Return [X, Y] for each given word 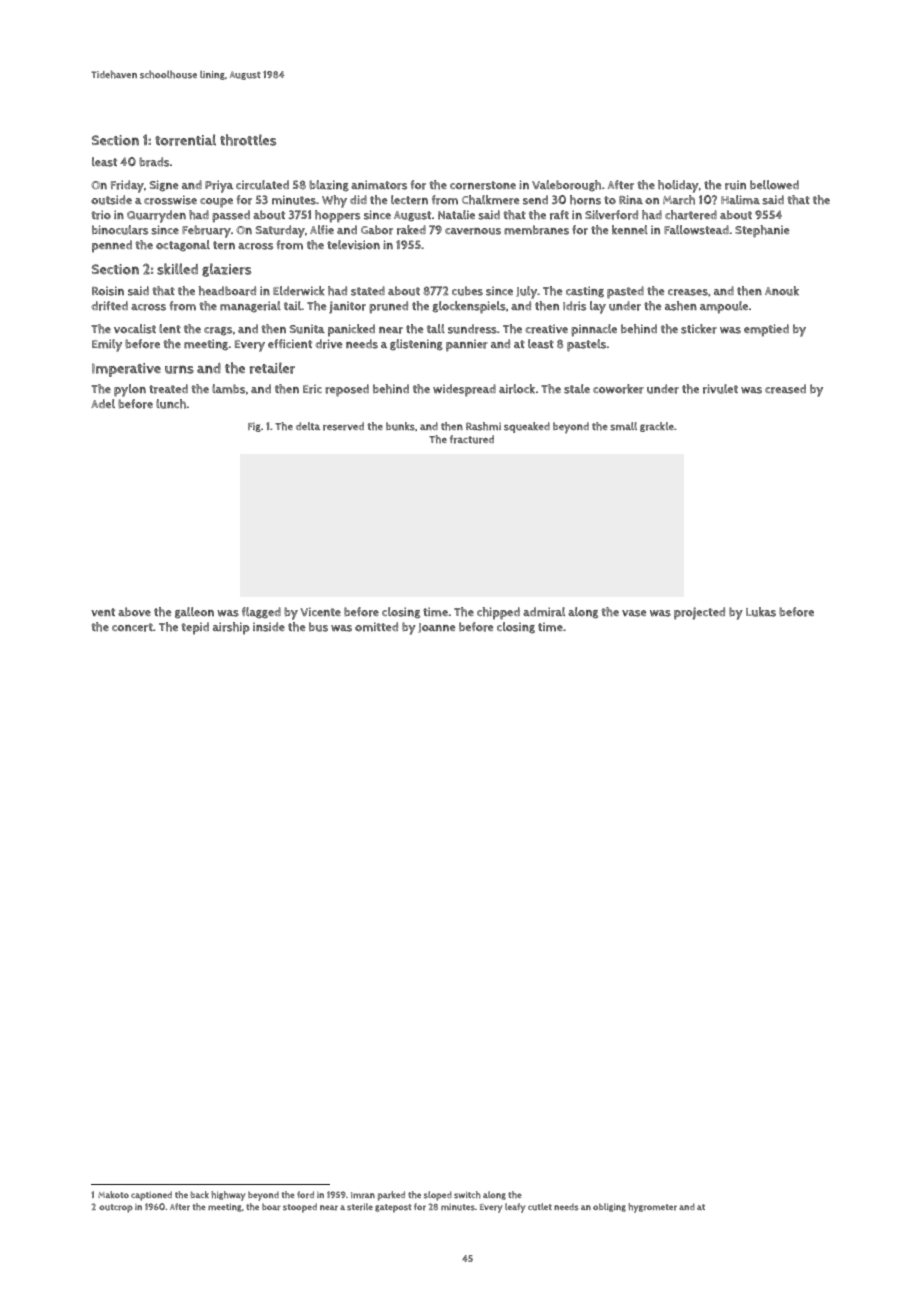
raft [559, 215]
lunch [171, 404]
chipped [498, 613]
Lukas [761, 612]
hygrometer [652, 1208]
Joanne [436, 628]
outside [111, 200]
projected [699, 613]
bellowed [774, 185]
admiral [544, 612]
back [200, 1194]
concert [132, 627]
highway [228, 1196]
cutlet [540, 1207]
